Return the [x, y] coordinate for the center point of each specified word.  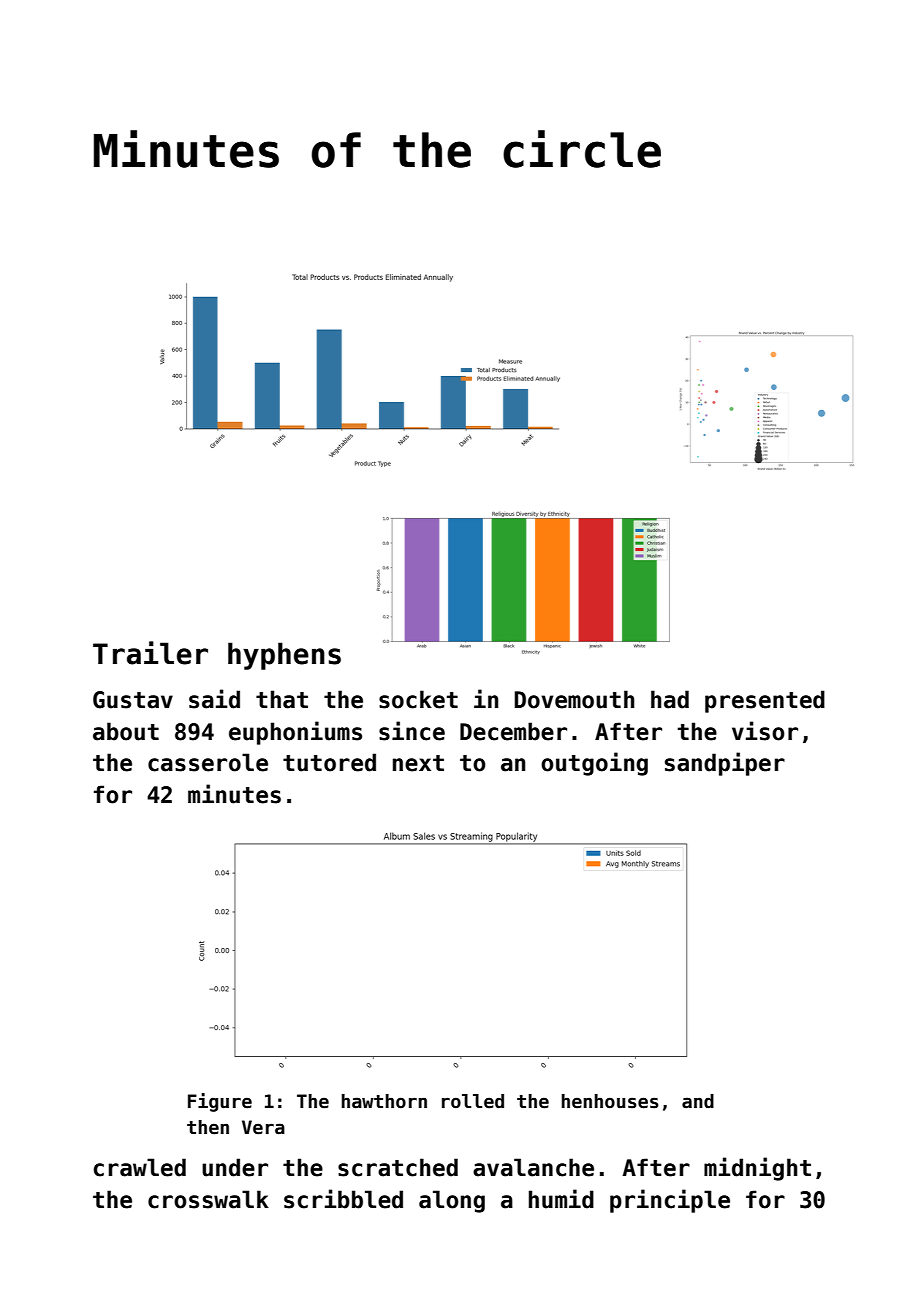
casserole [208, 762]
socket [418, 699]
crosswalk [208, 1199]
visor [765, 731]
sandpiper [725, 764]
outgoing [594, 764]
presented [765, 701]
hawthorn [384, 1101]
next [418, 763]
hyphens [284, 656]
